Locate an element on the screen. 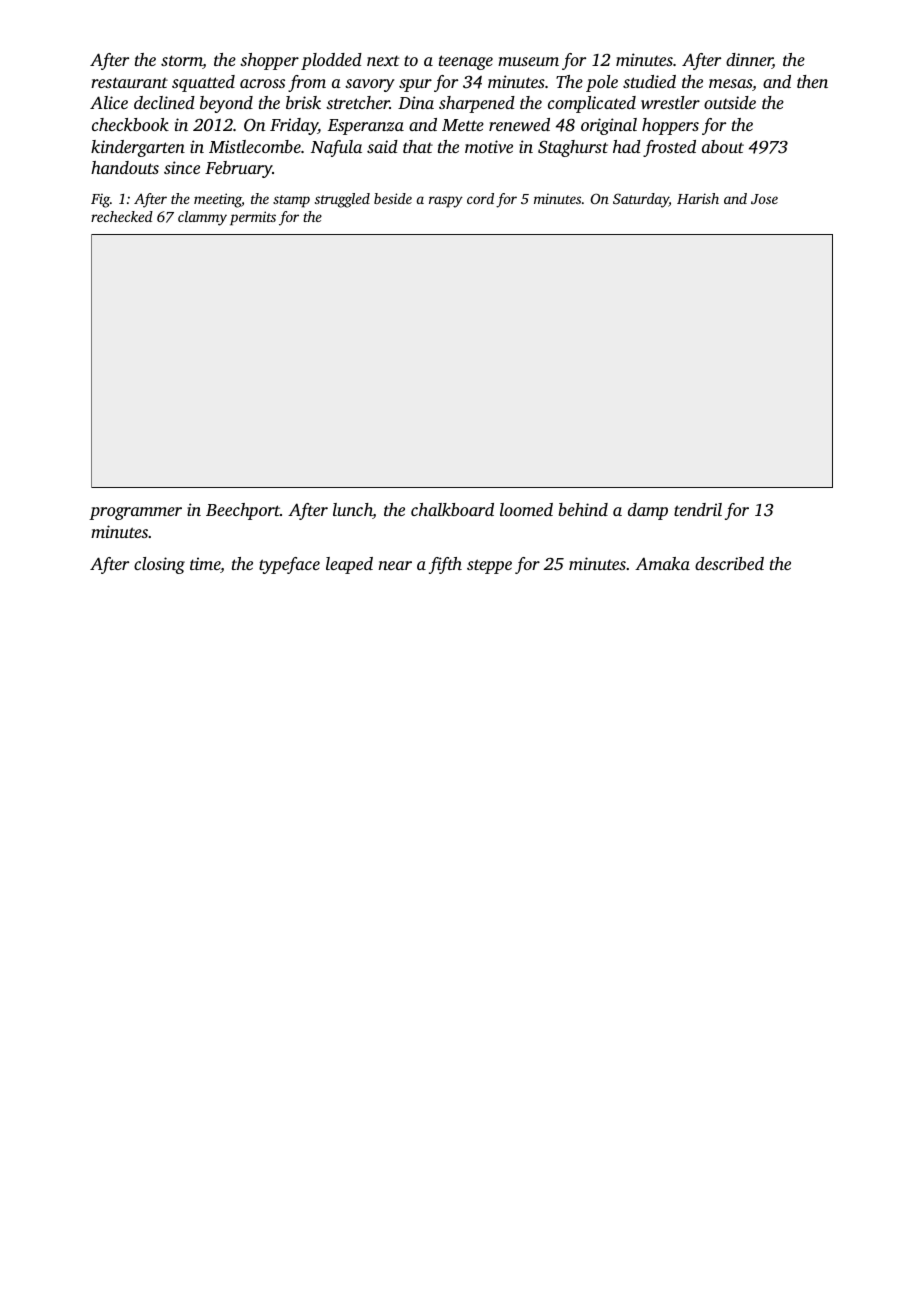 The width and height of the screenshot is (924, 1308). raspy is located at coordinates (446, 202).
